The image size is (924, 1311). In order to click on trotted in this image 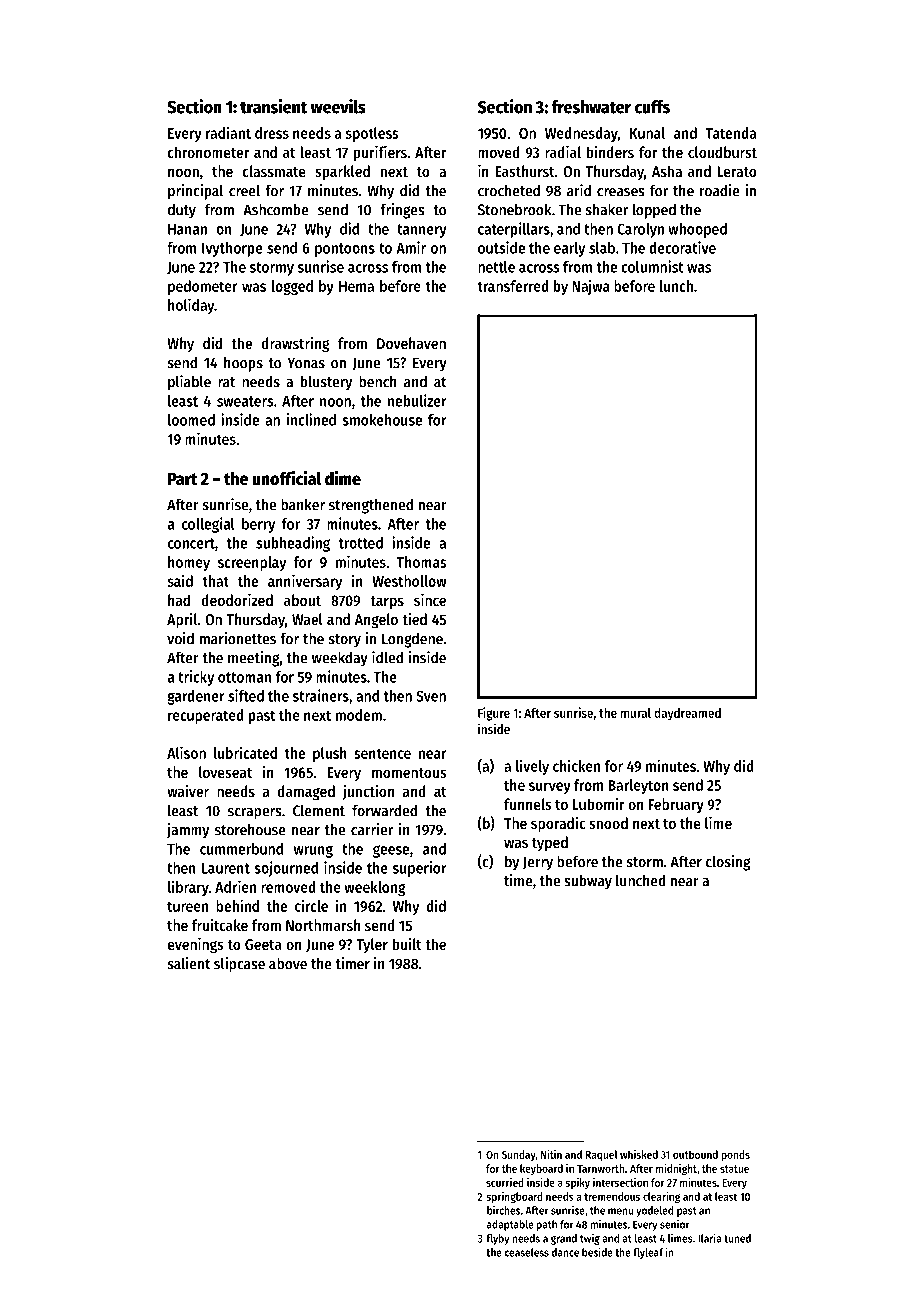, I will do `click(360, 543)`.
